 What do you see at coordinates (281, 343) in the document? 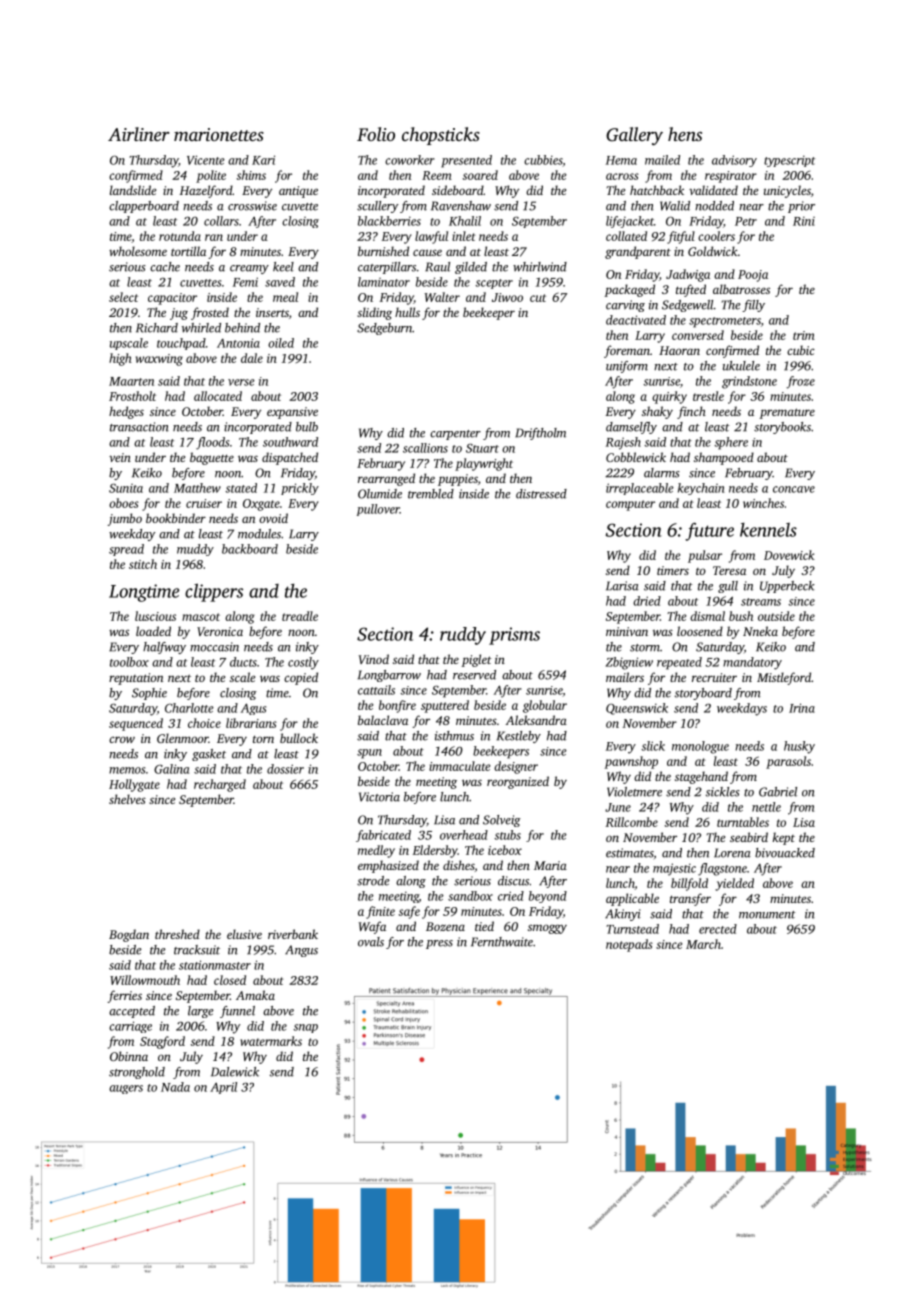
I see `oiled` at bounding box center [281, 343].
